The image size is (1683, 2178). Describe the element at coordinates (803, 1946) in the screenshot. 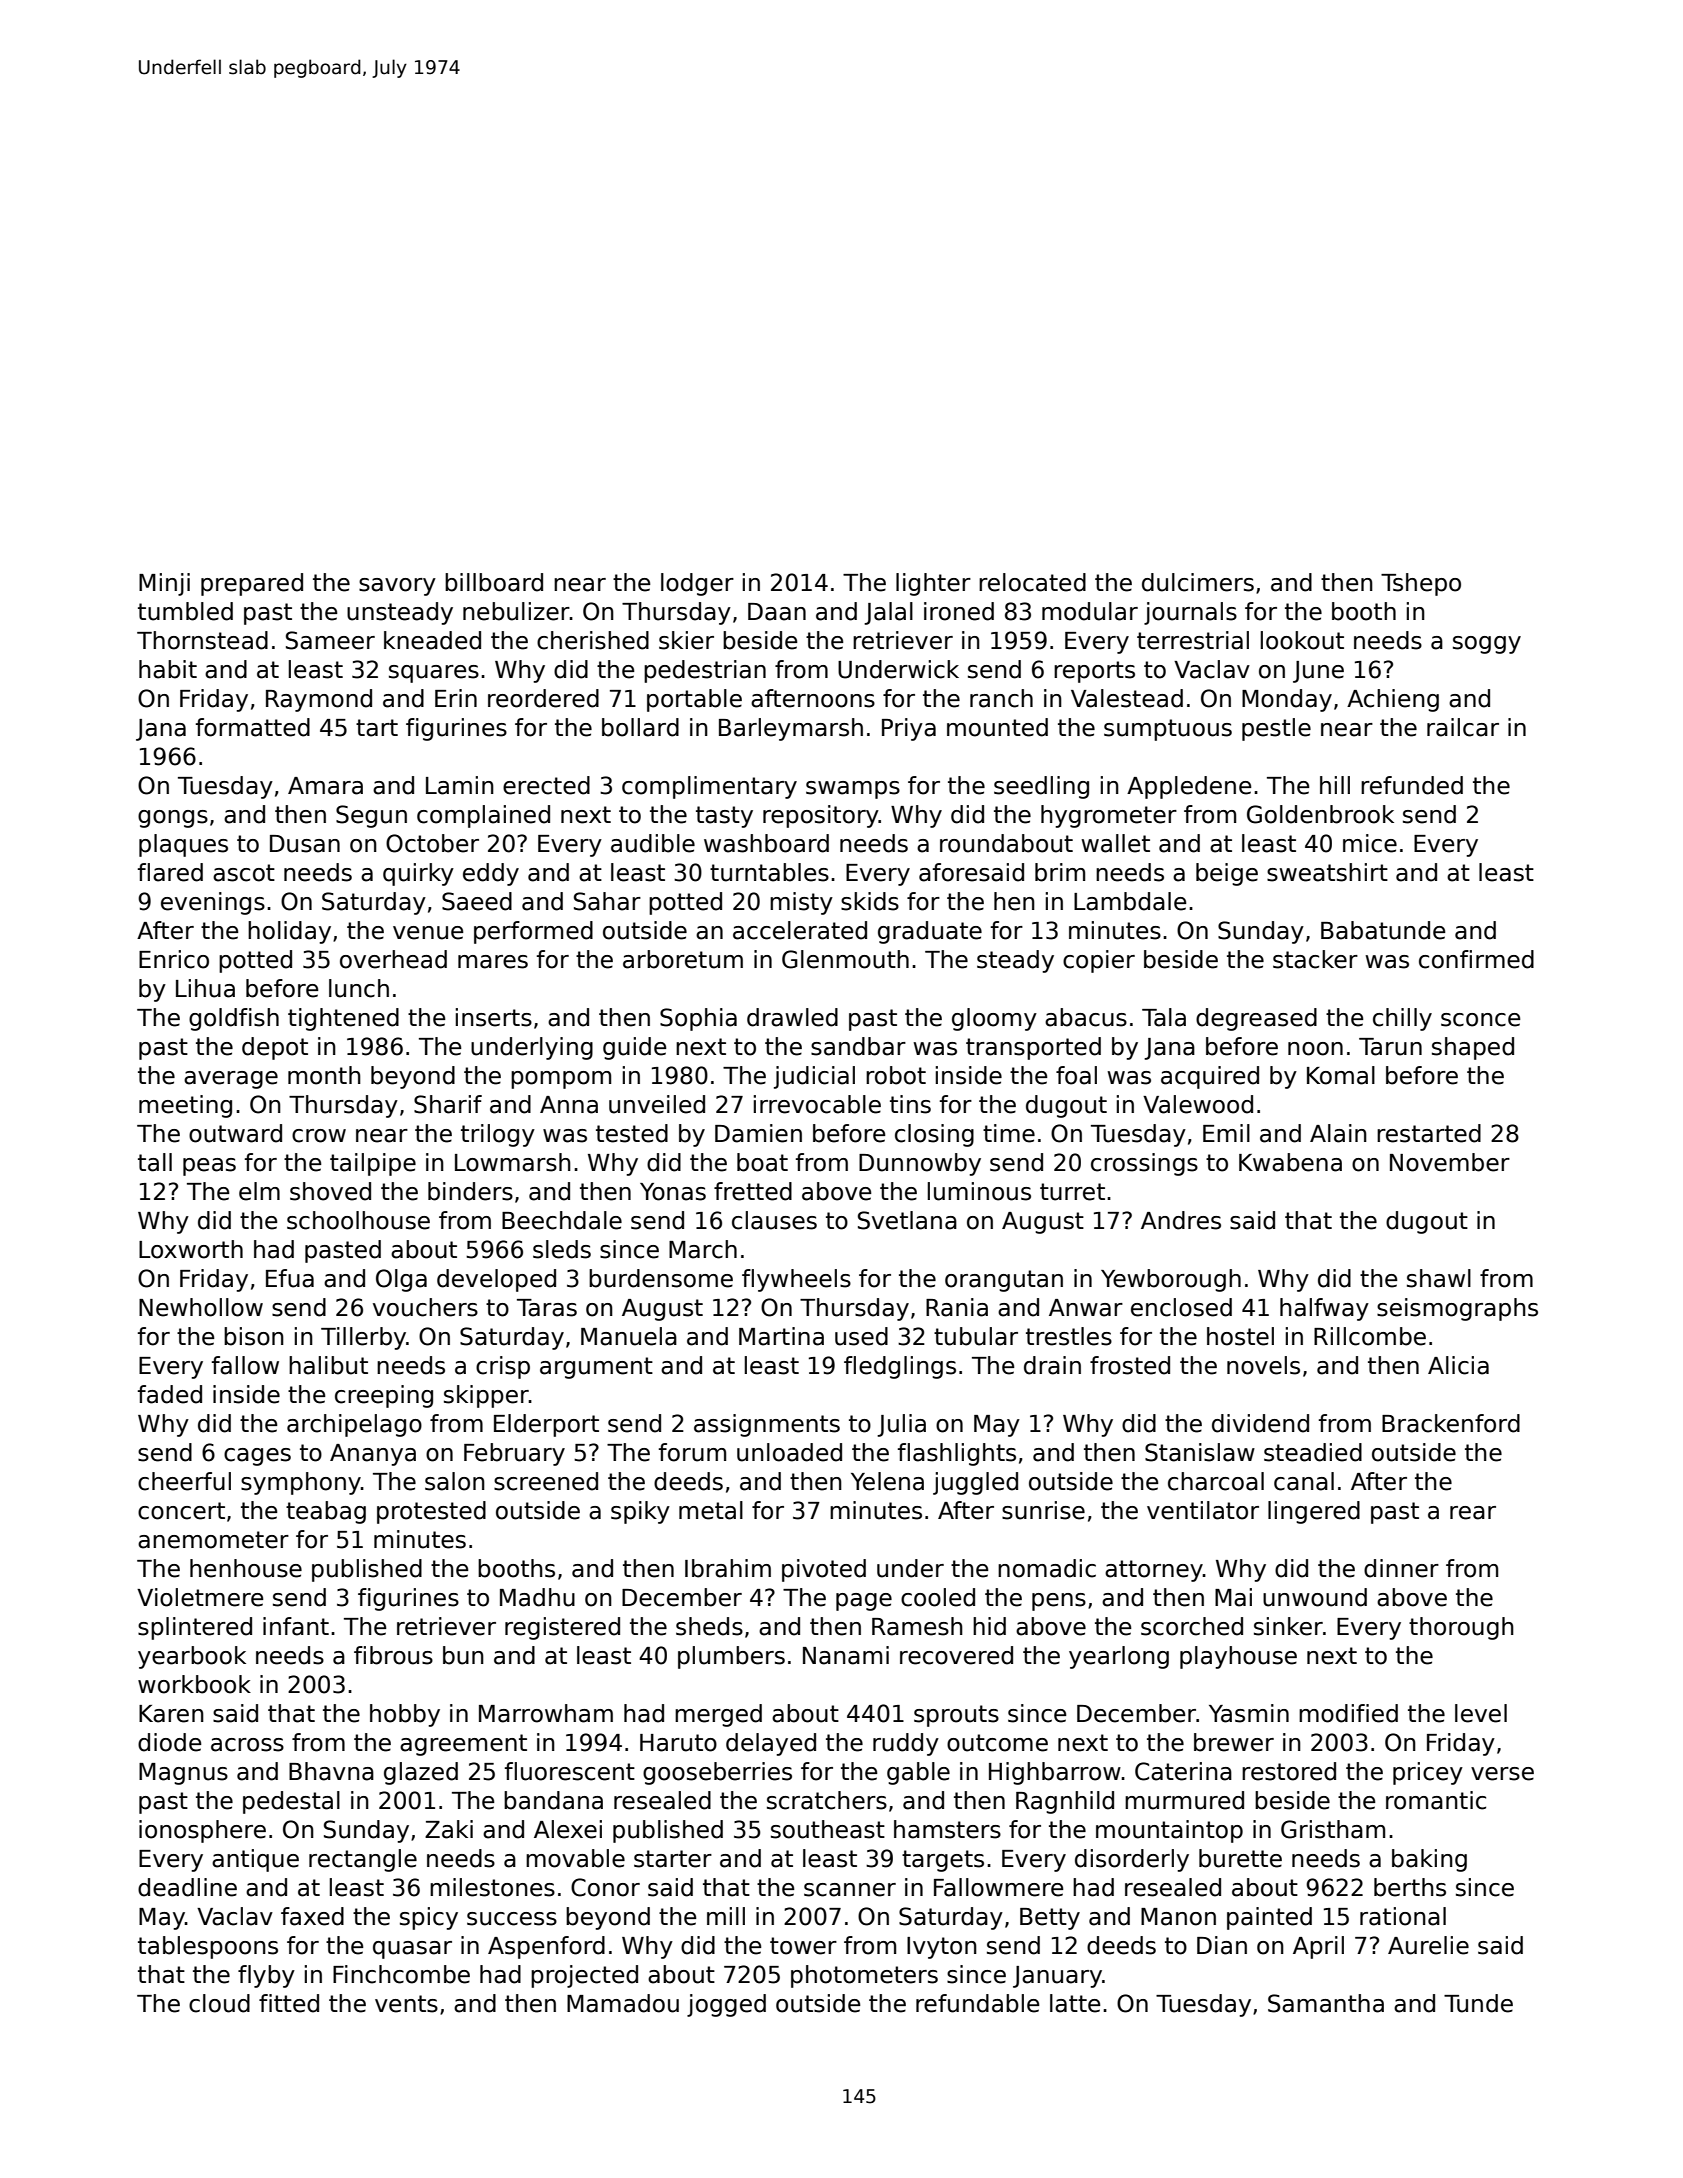

I see `tower` at that location.
